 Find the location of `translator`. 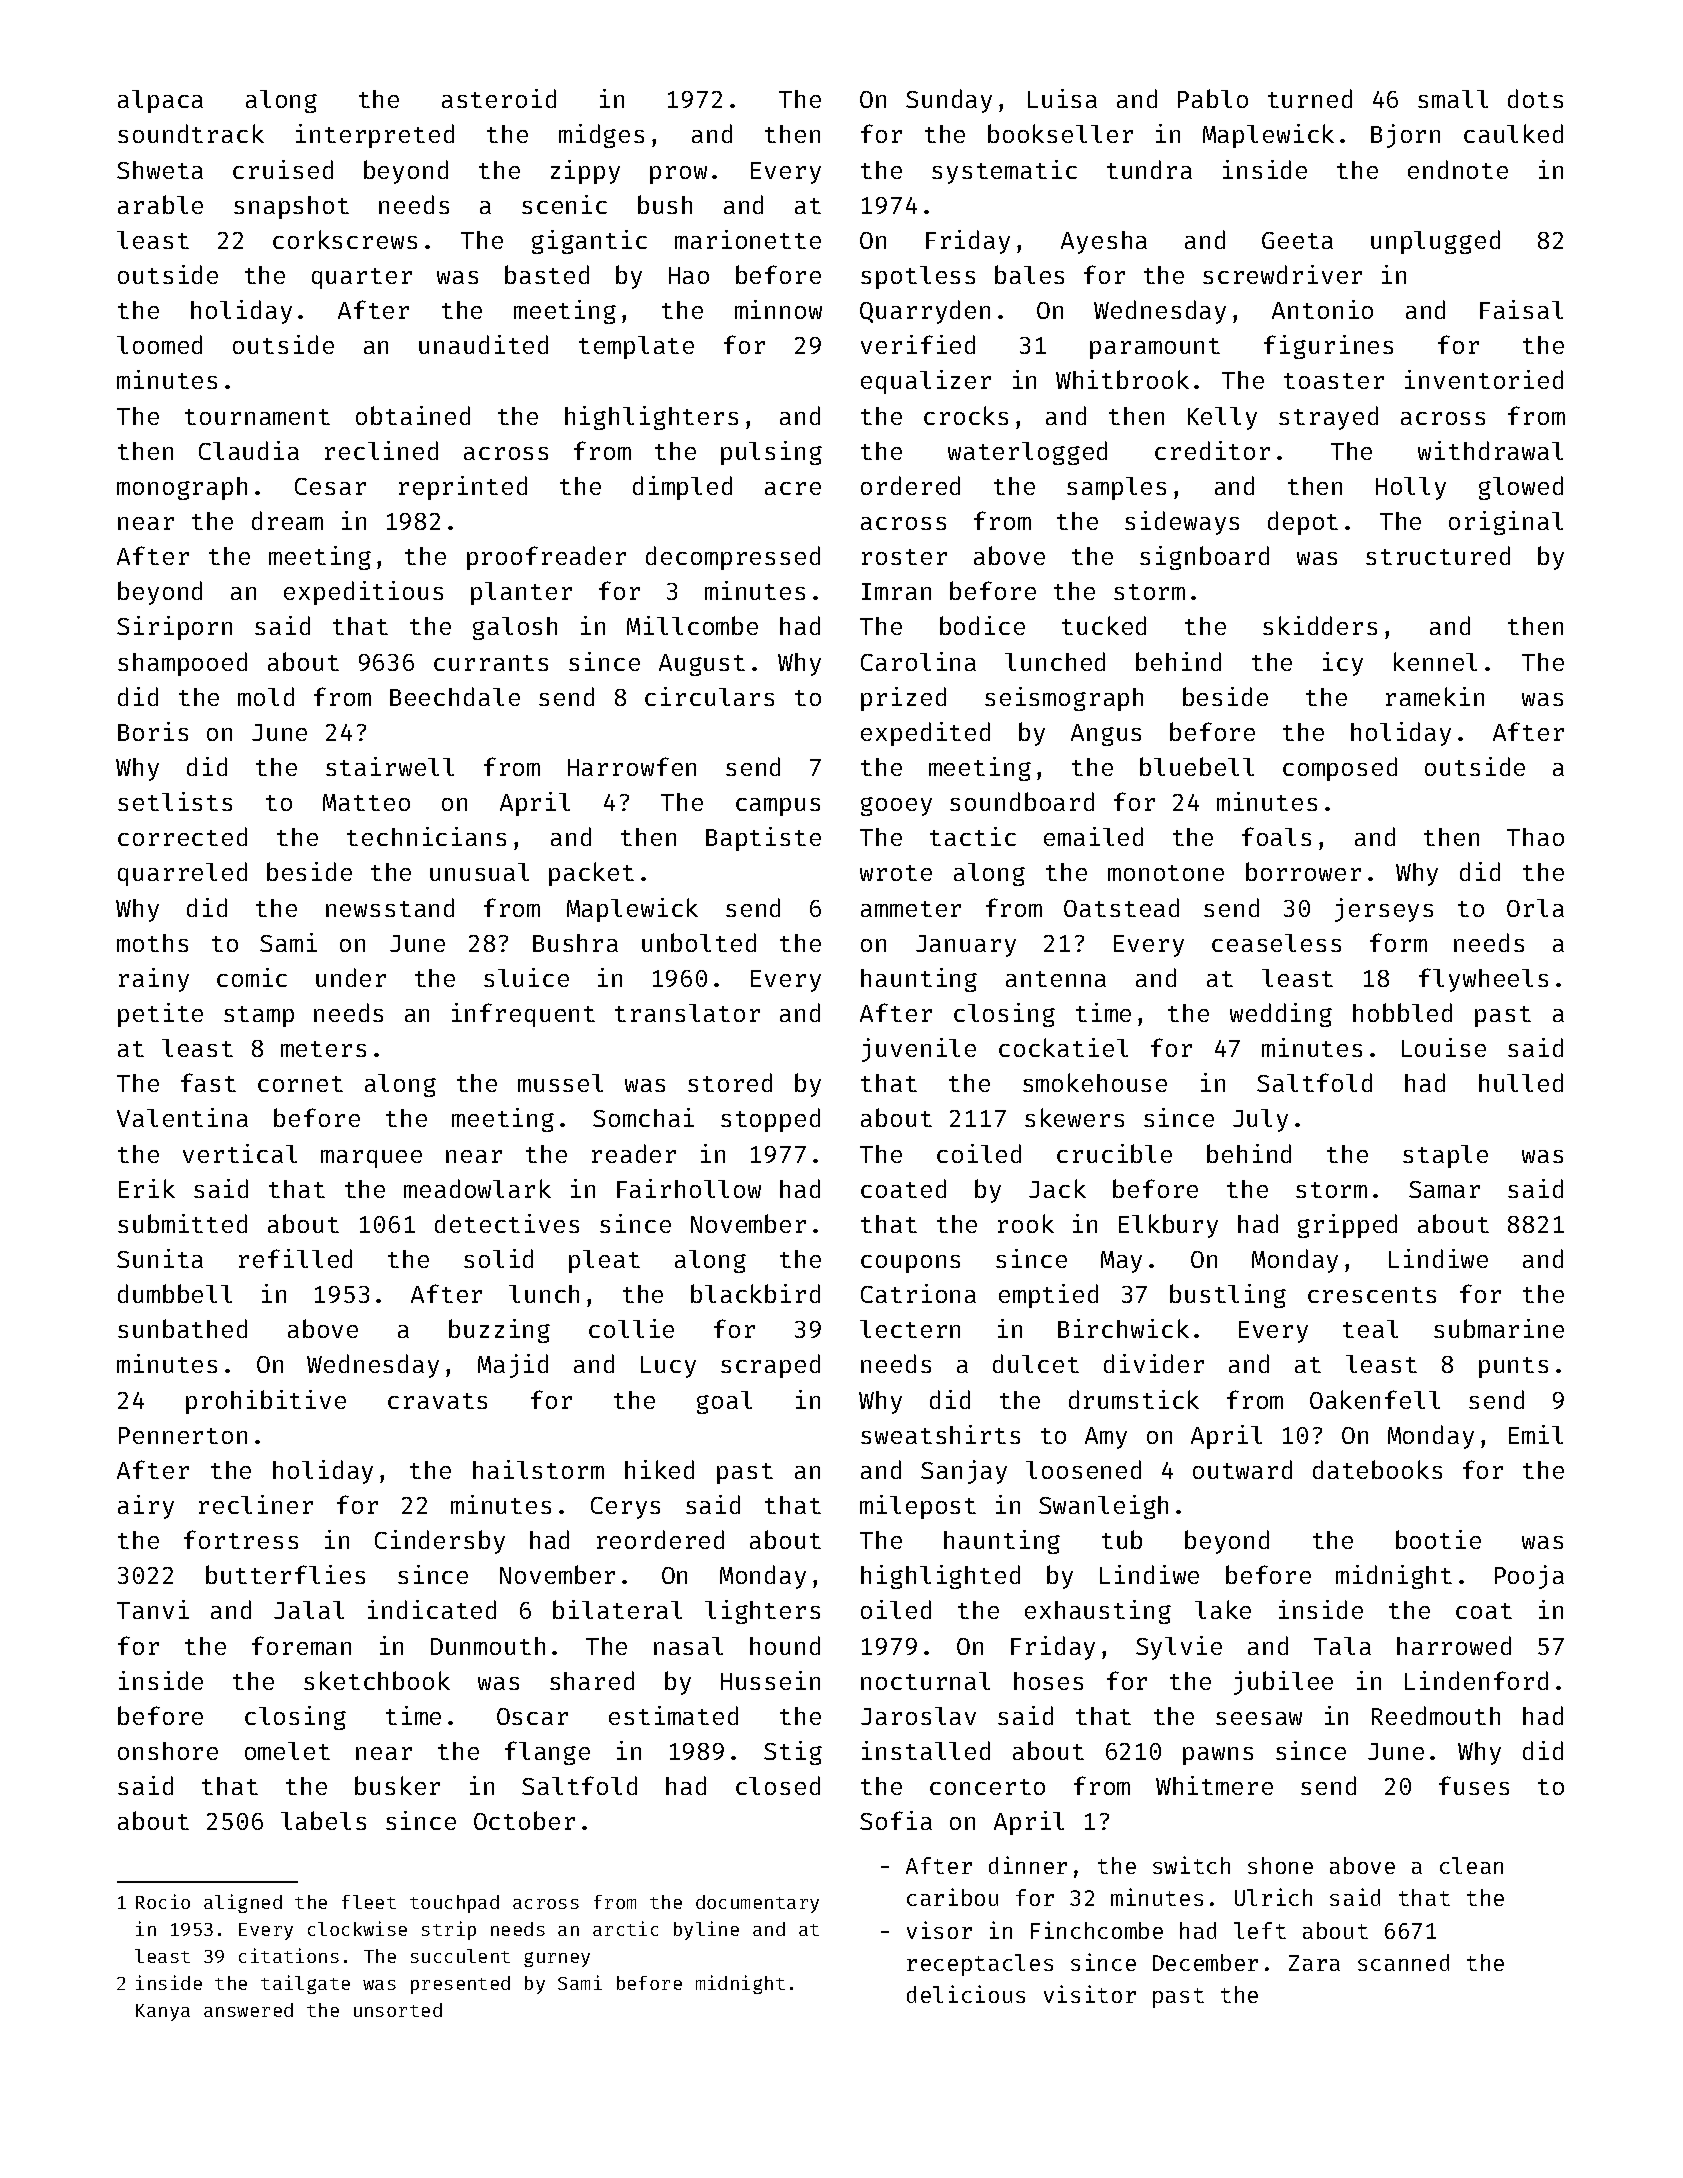

translator is located at coordinates (687, 1013).
